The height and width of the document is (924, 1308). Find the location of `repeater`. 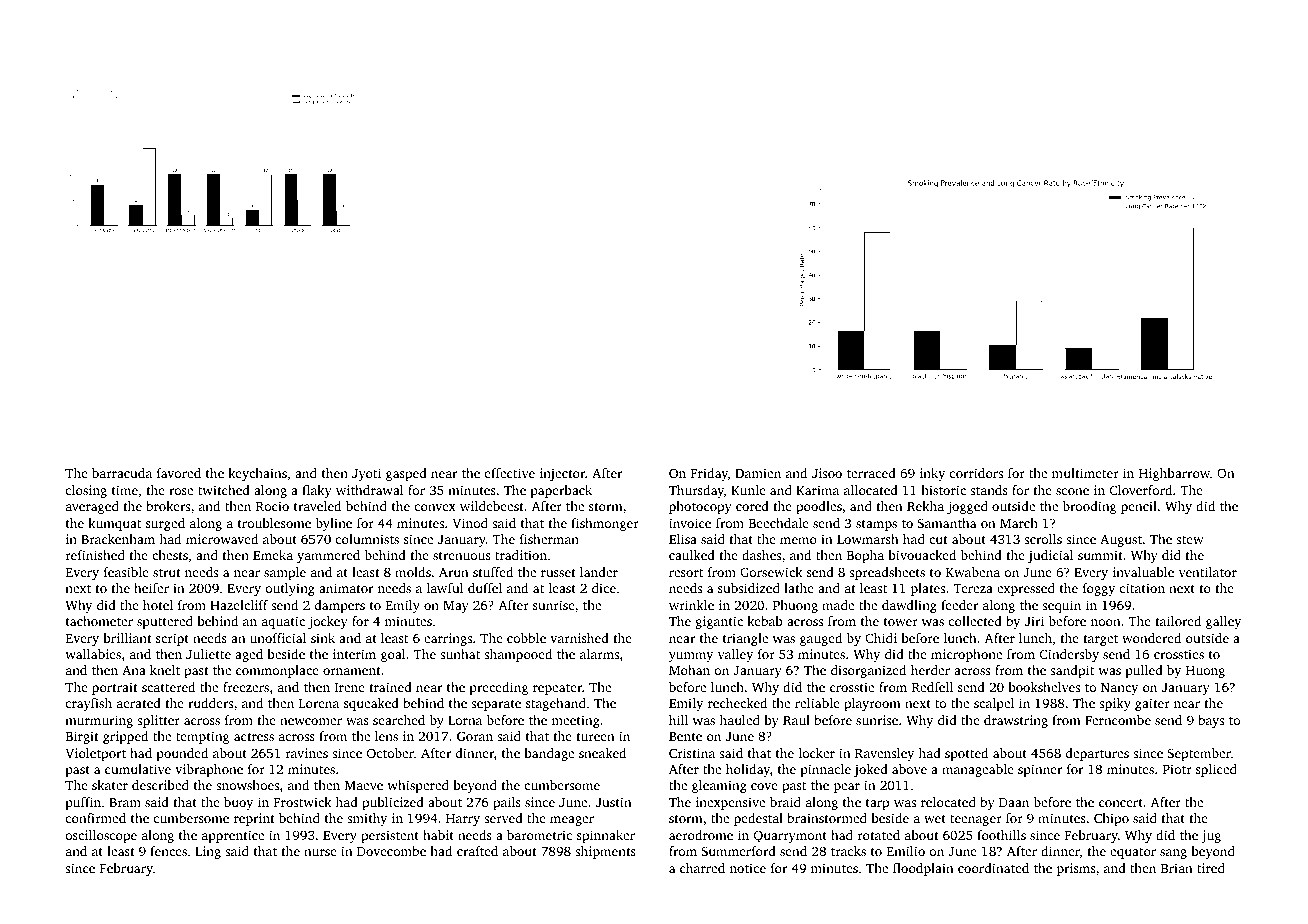

repeater is located at coordinates (557, 689).
